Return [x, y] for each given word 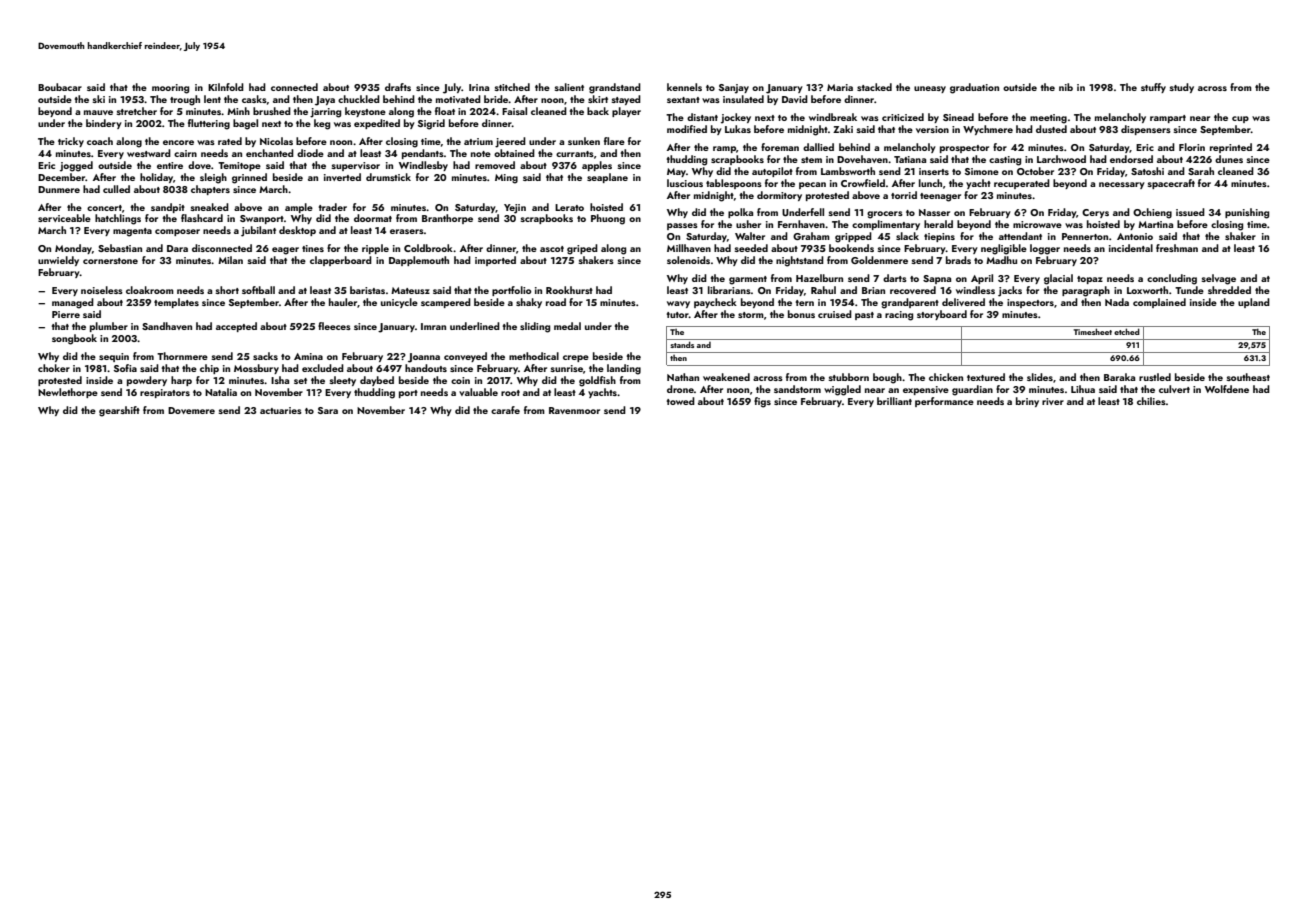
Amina [308, 356]
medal [567, 326]
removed [495, 165]
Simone [982, 171]
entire [170, 165]
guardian [972, 390]
